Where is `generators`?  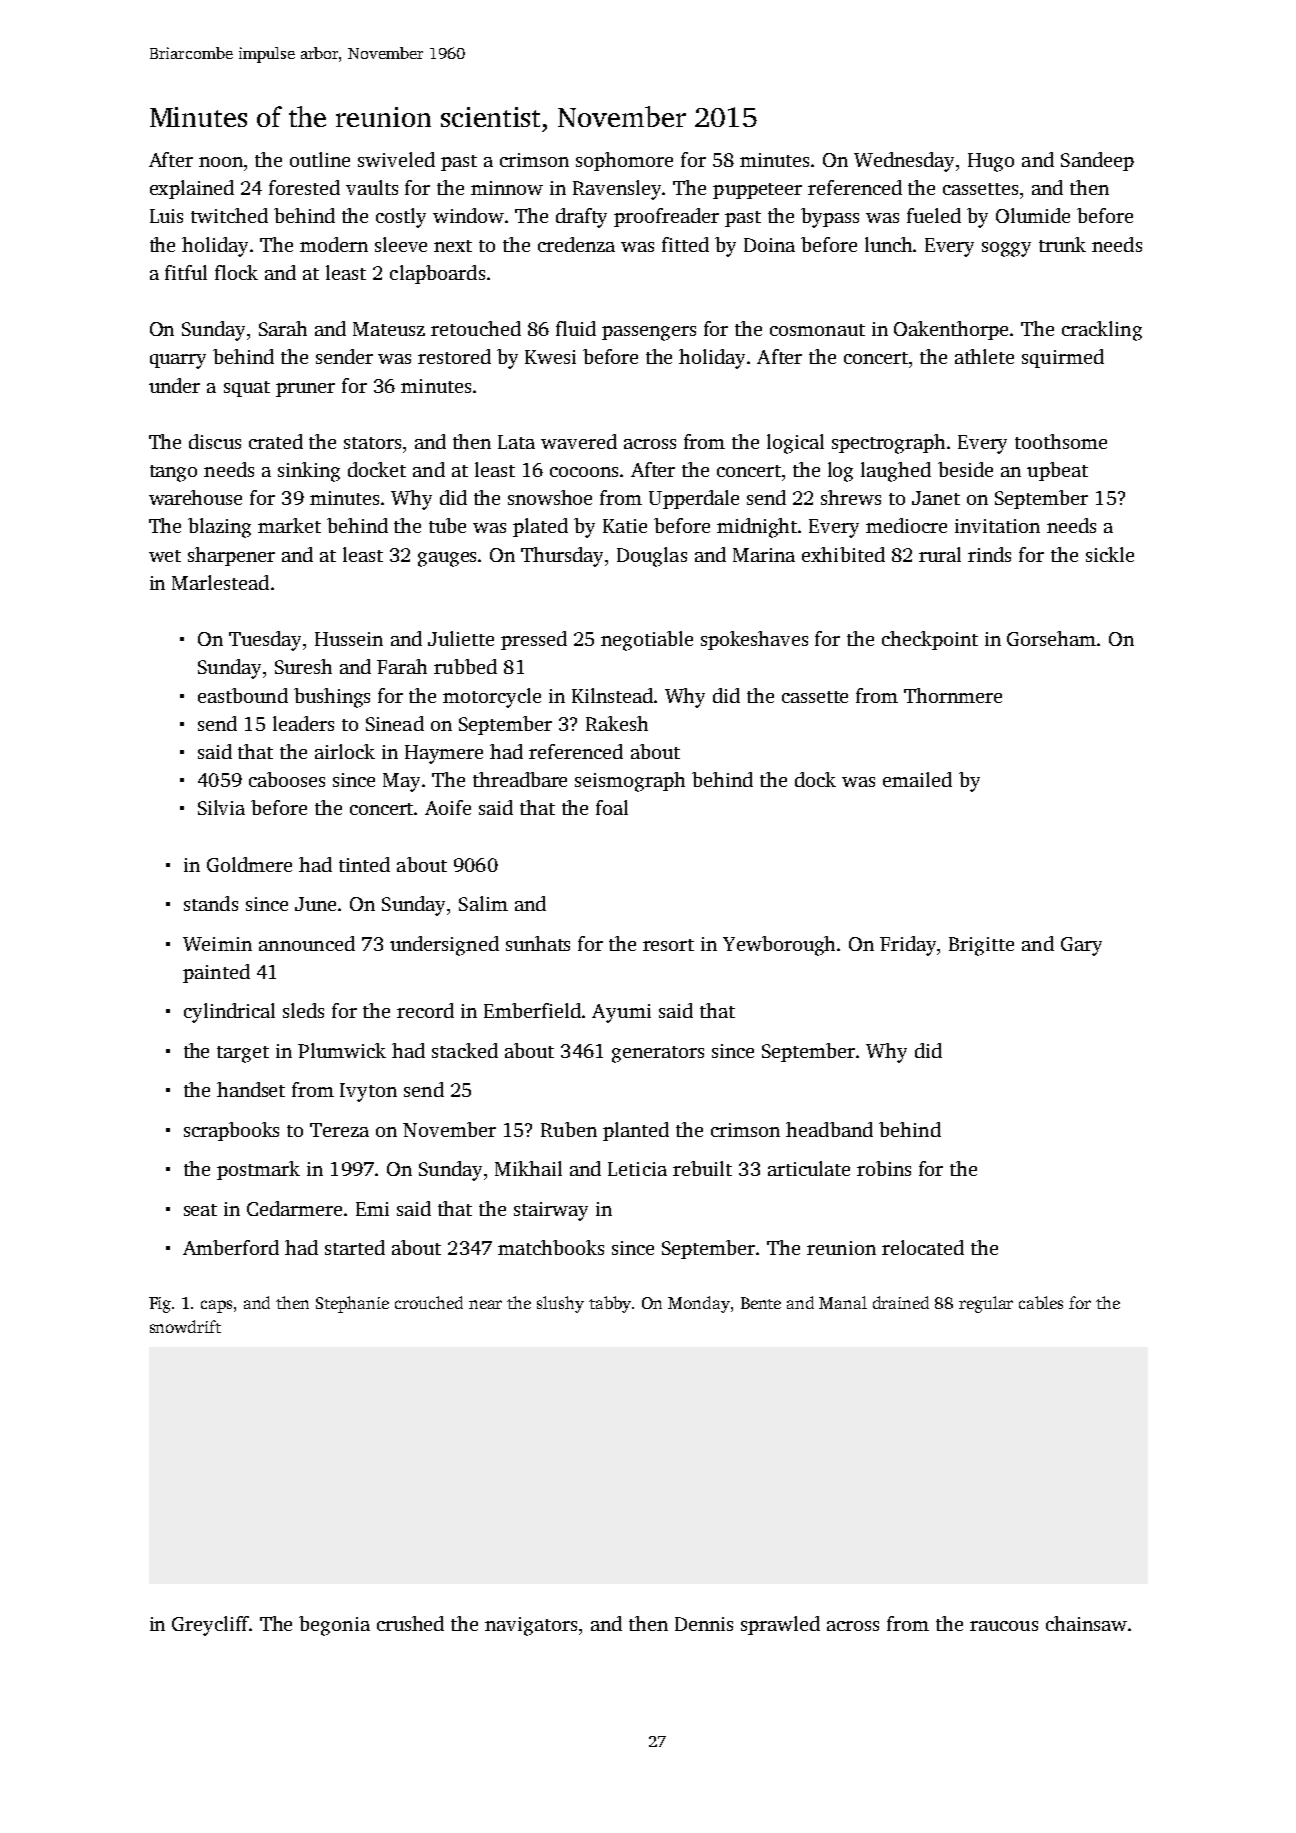
generators is located at coordinates (658, 1054).
